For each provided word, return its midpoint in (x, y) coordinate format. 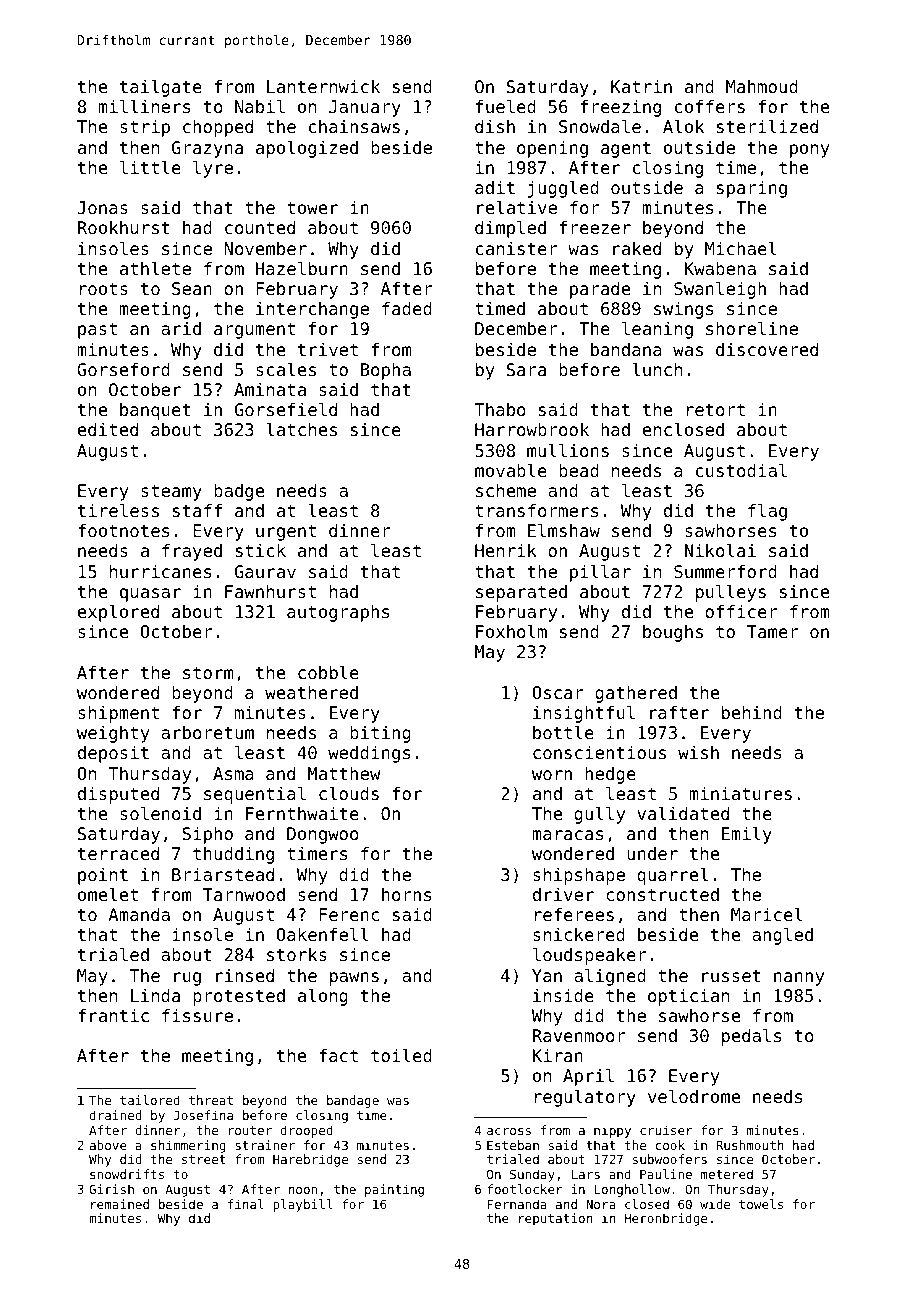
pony (809, 151)
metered (727, 1174)
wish (698, 752)
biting (380, 734)
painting (394, 1190)
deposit (113, 754)
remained (120, 1204)
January (365, 108)
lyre (213, 169)
